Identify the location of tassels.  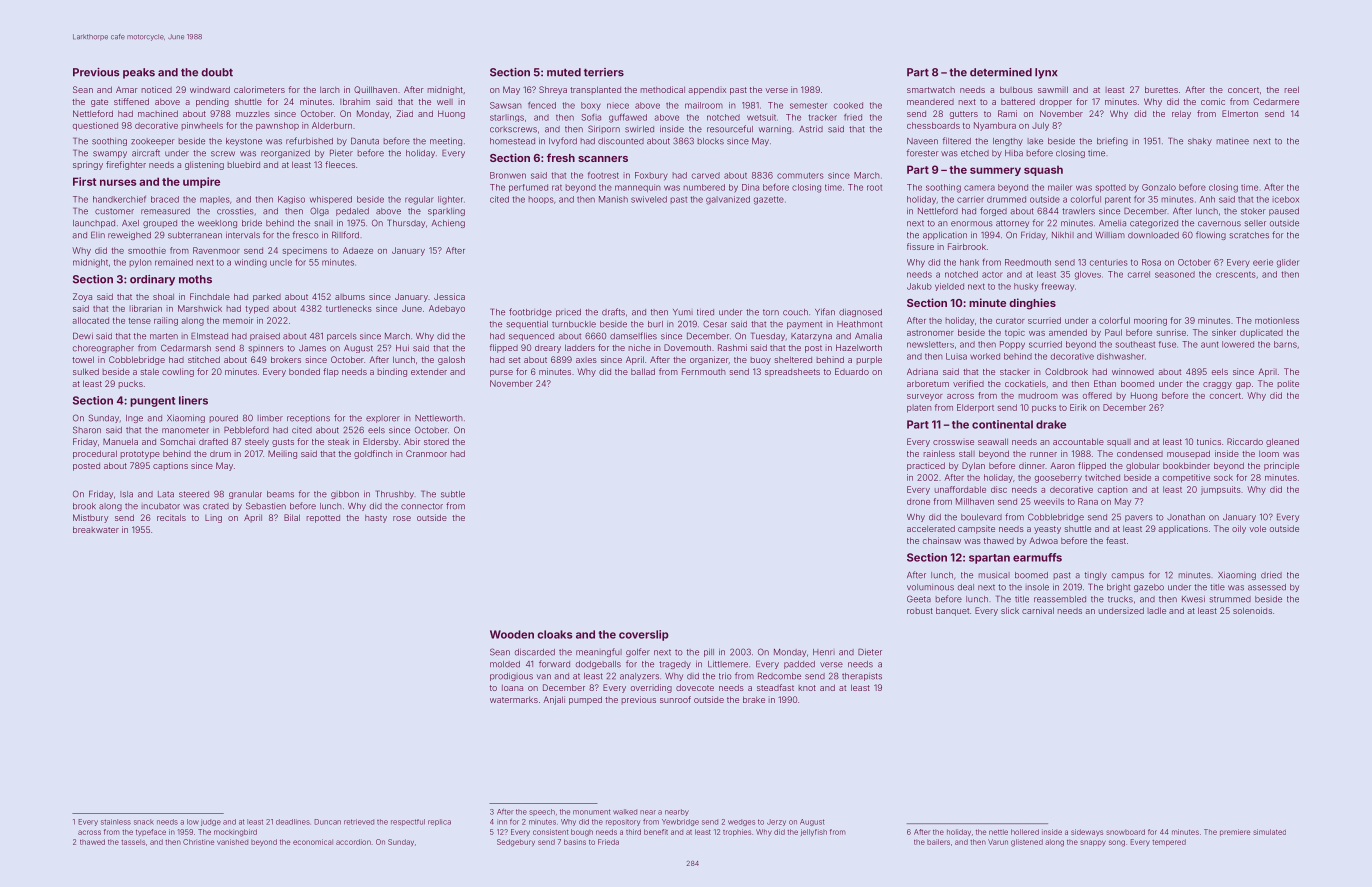
(133, 842).
